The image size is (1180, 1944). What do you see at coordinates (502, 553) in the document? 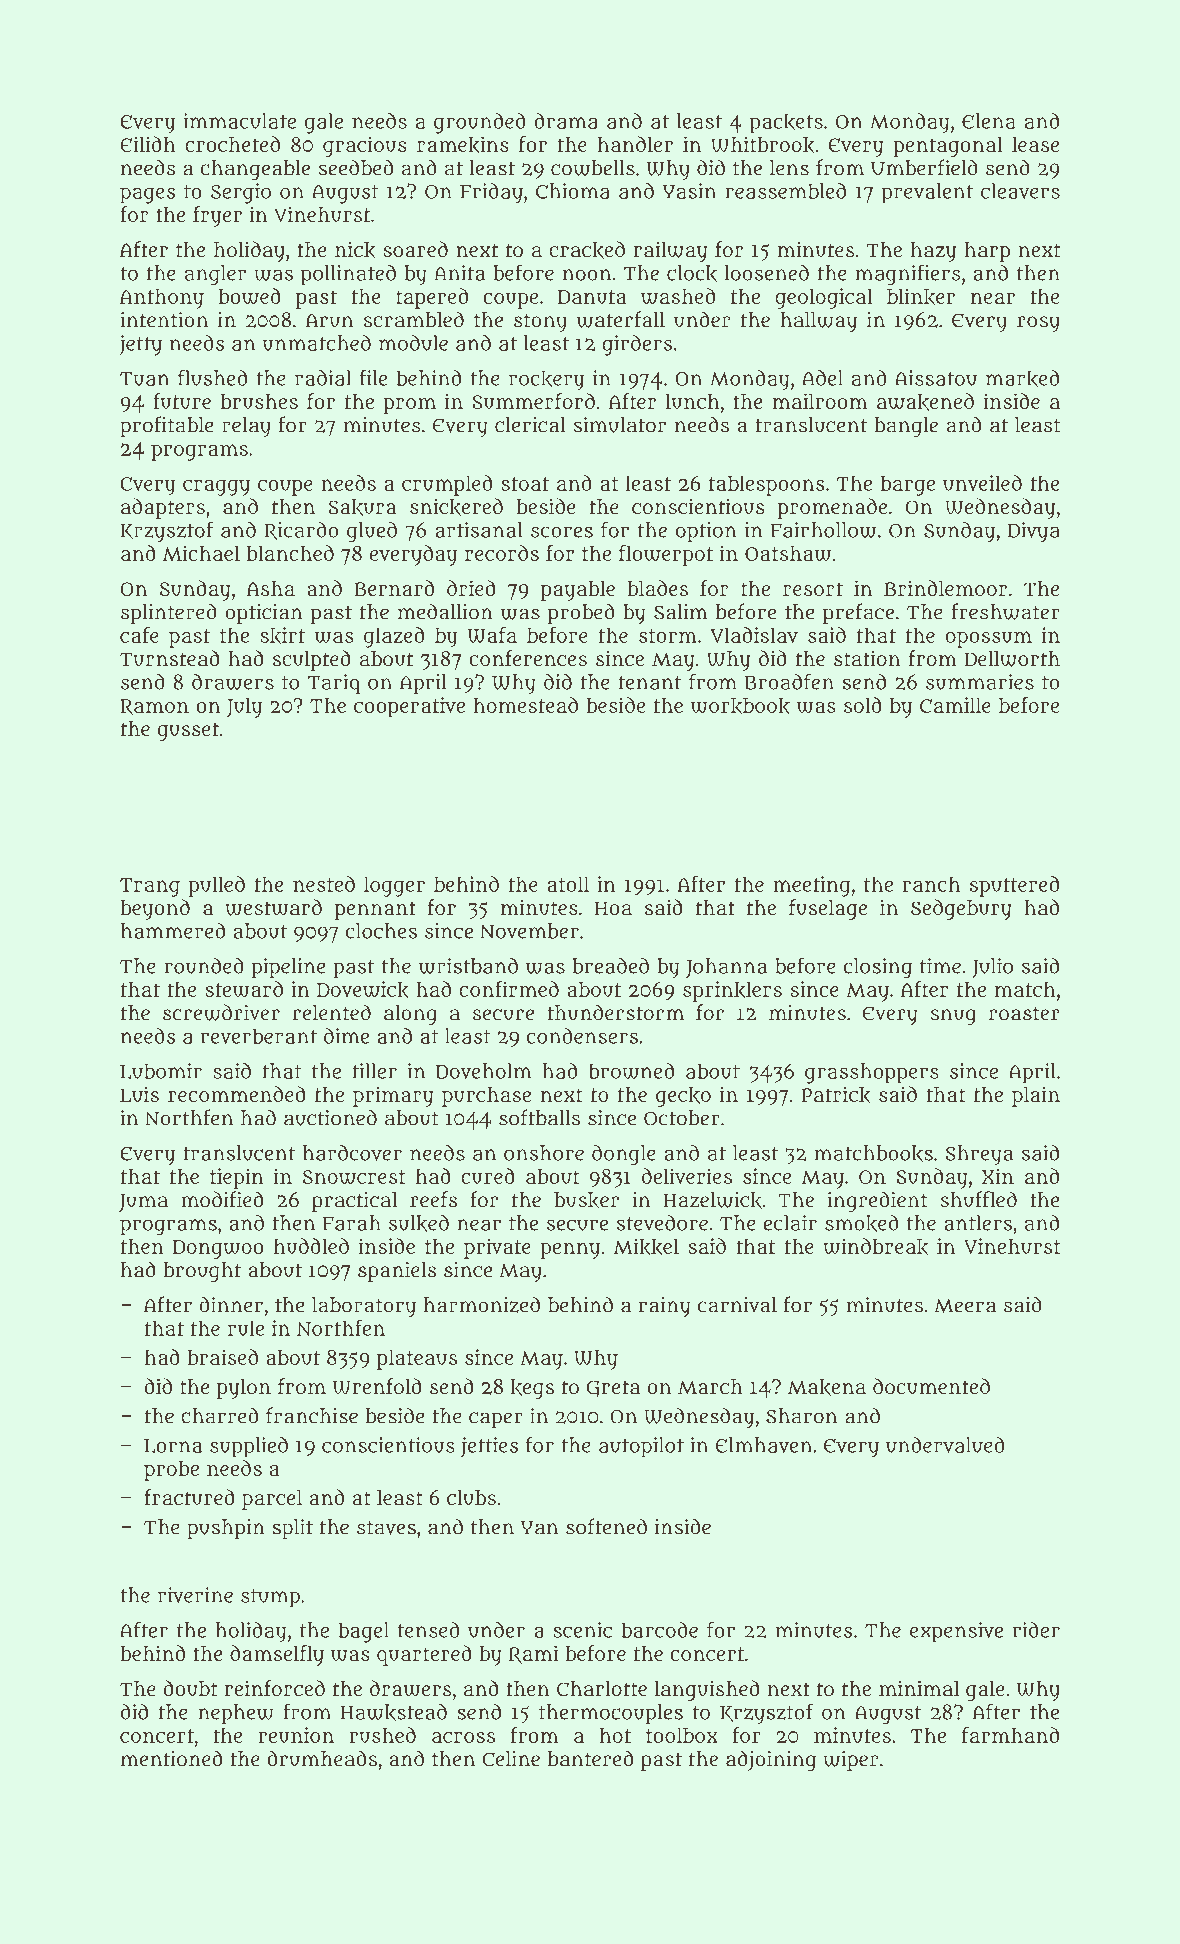
I see `records` at bounding box center [502, 553].
